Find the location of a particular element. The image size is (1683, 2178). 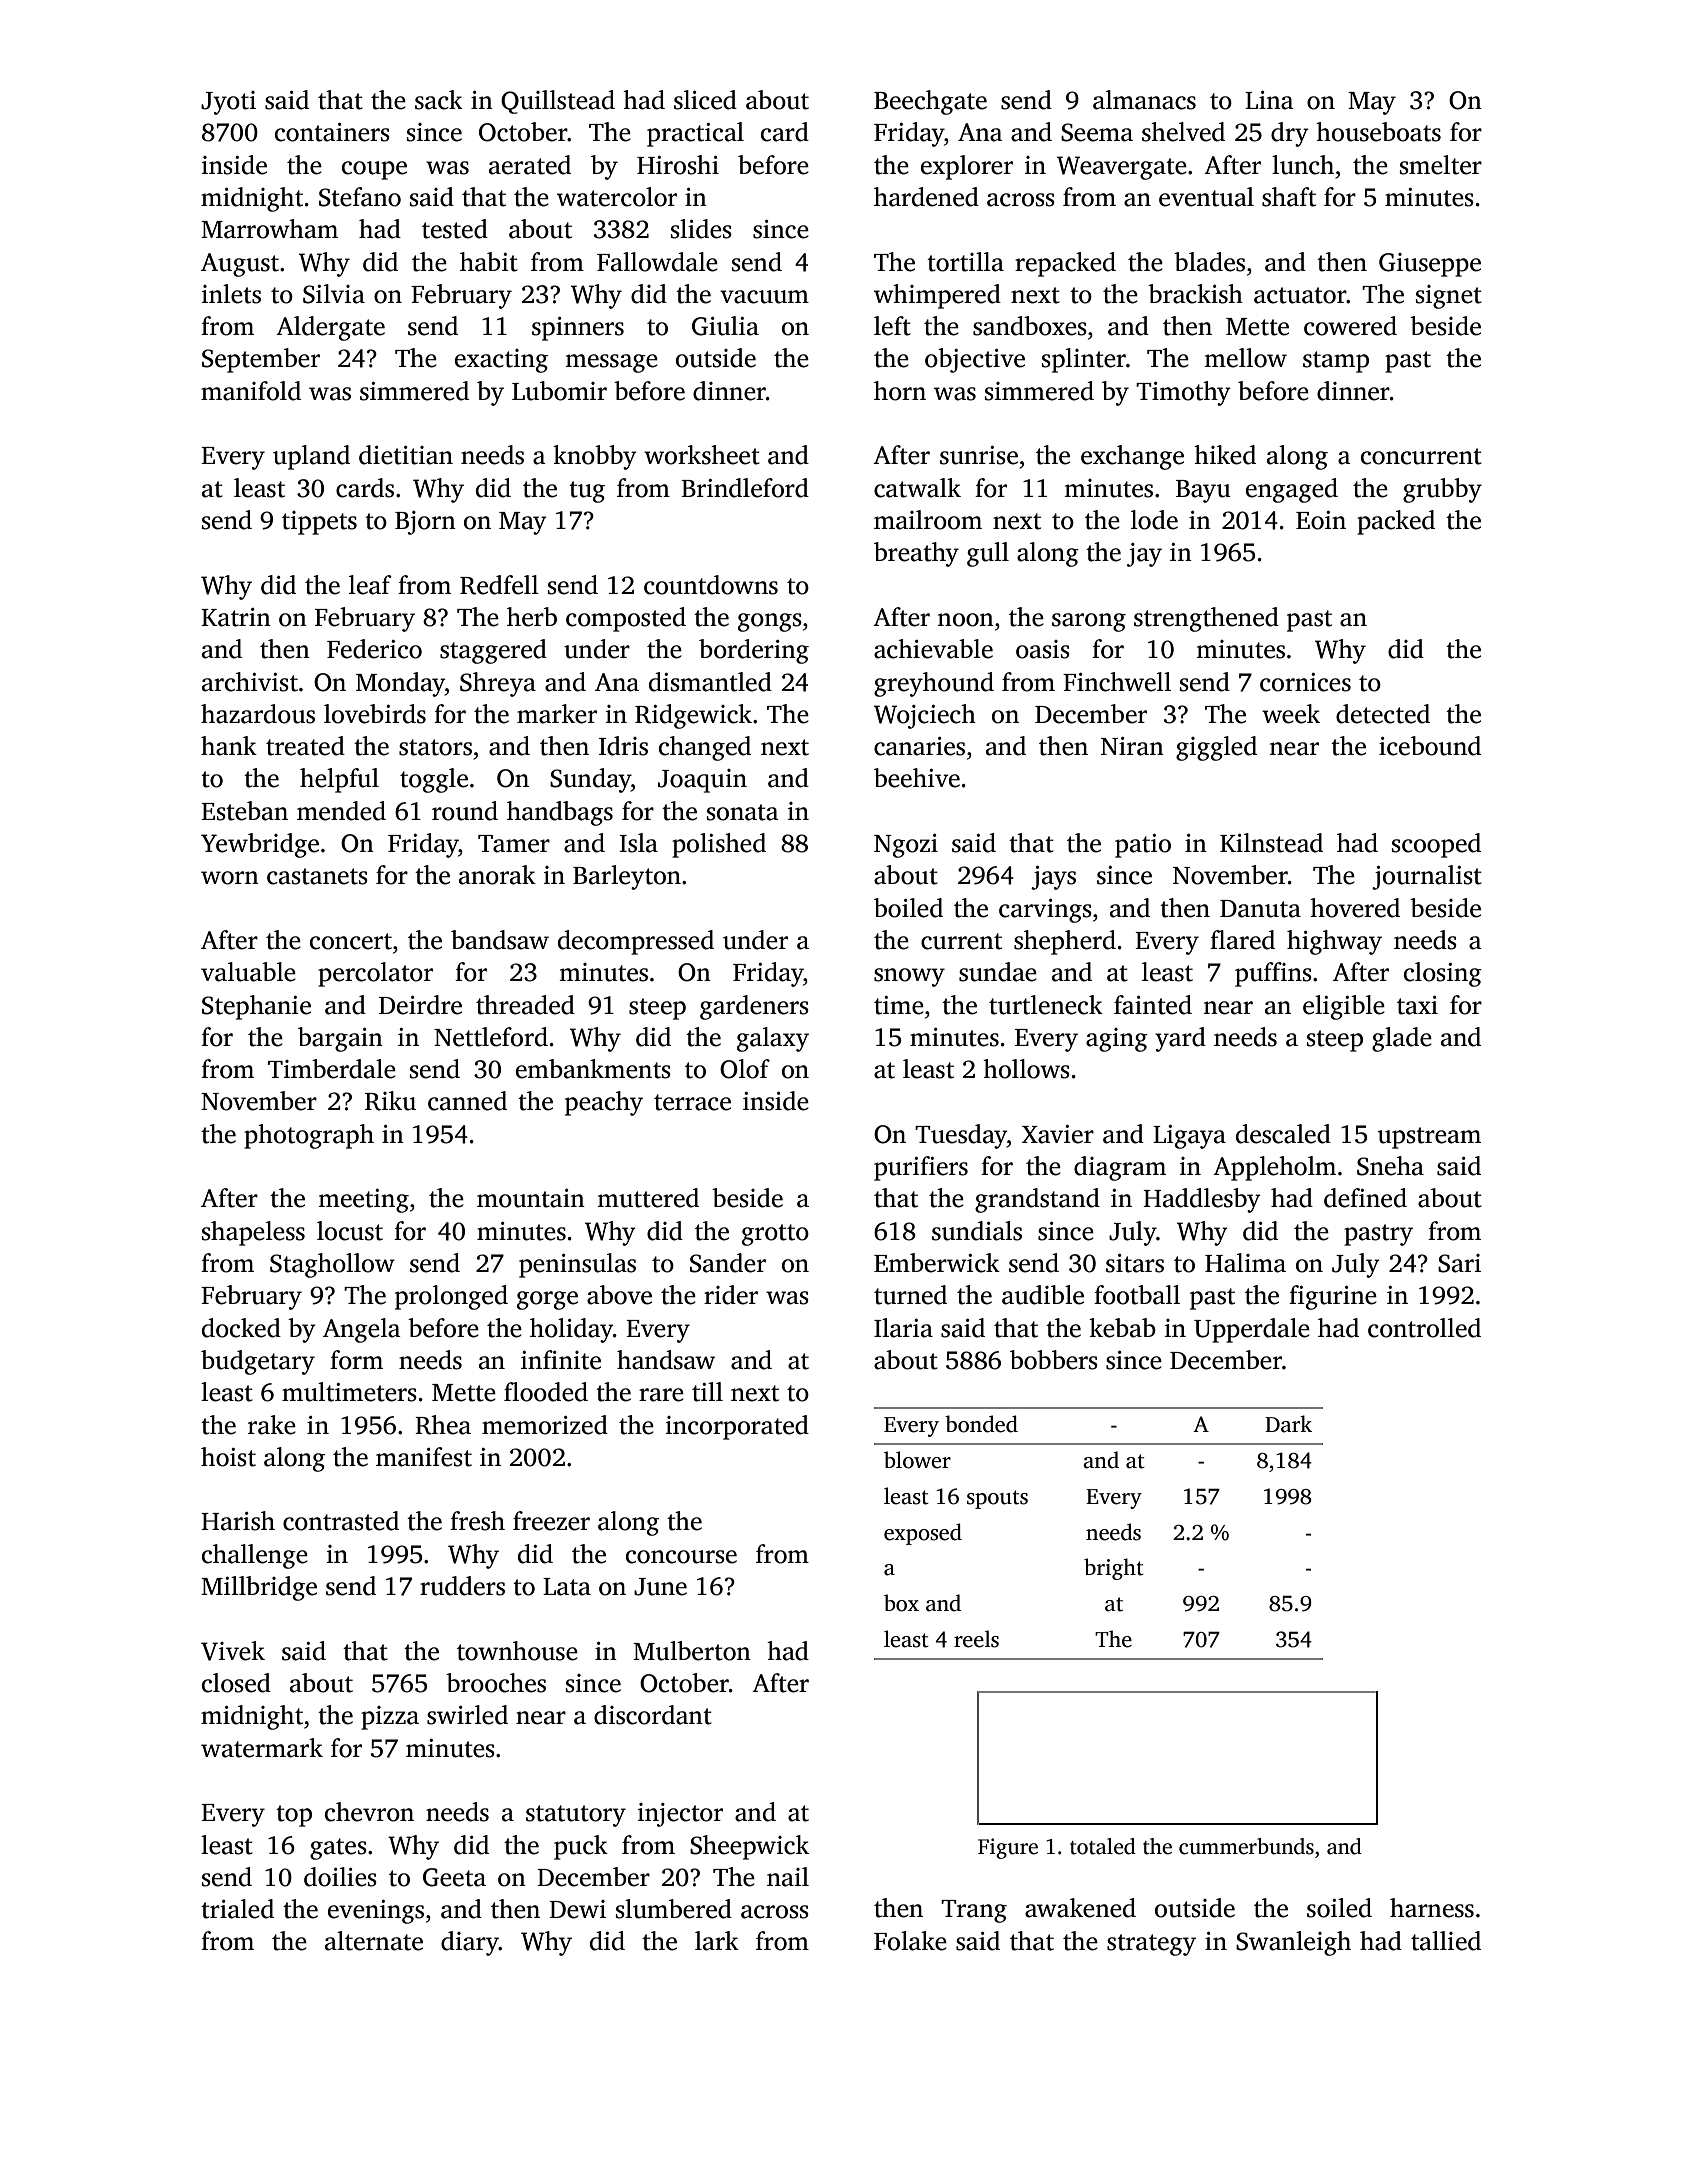

reels is located at coordinates (976, 1639).
